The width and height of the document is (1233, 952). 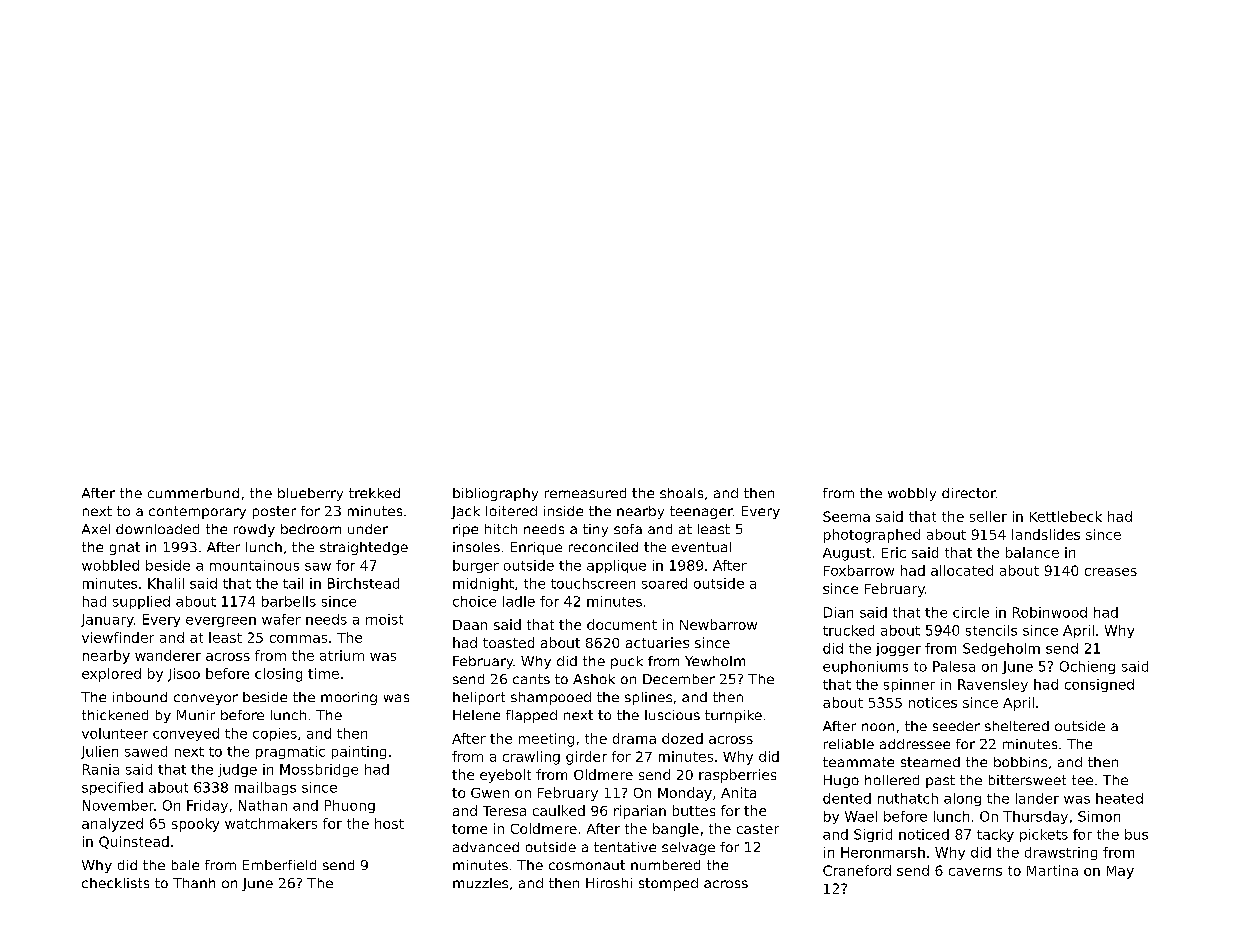 I want to click on tail, so click(x=293, y=583).
